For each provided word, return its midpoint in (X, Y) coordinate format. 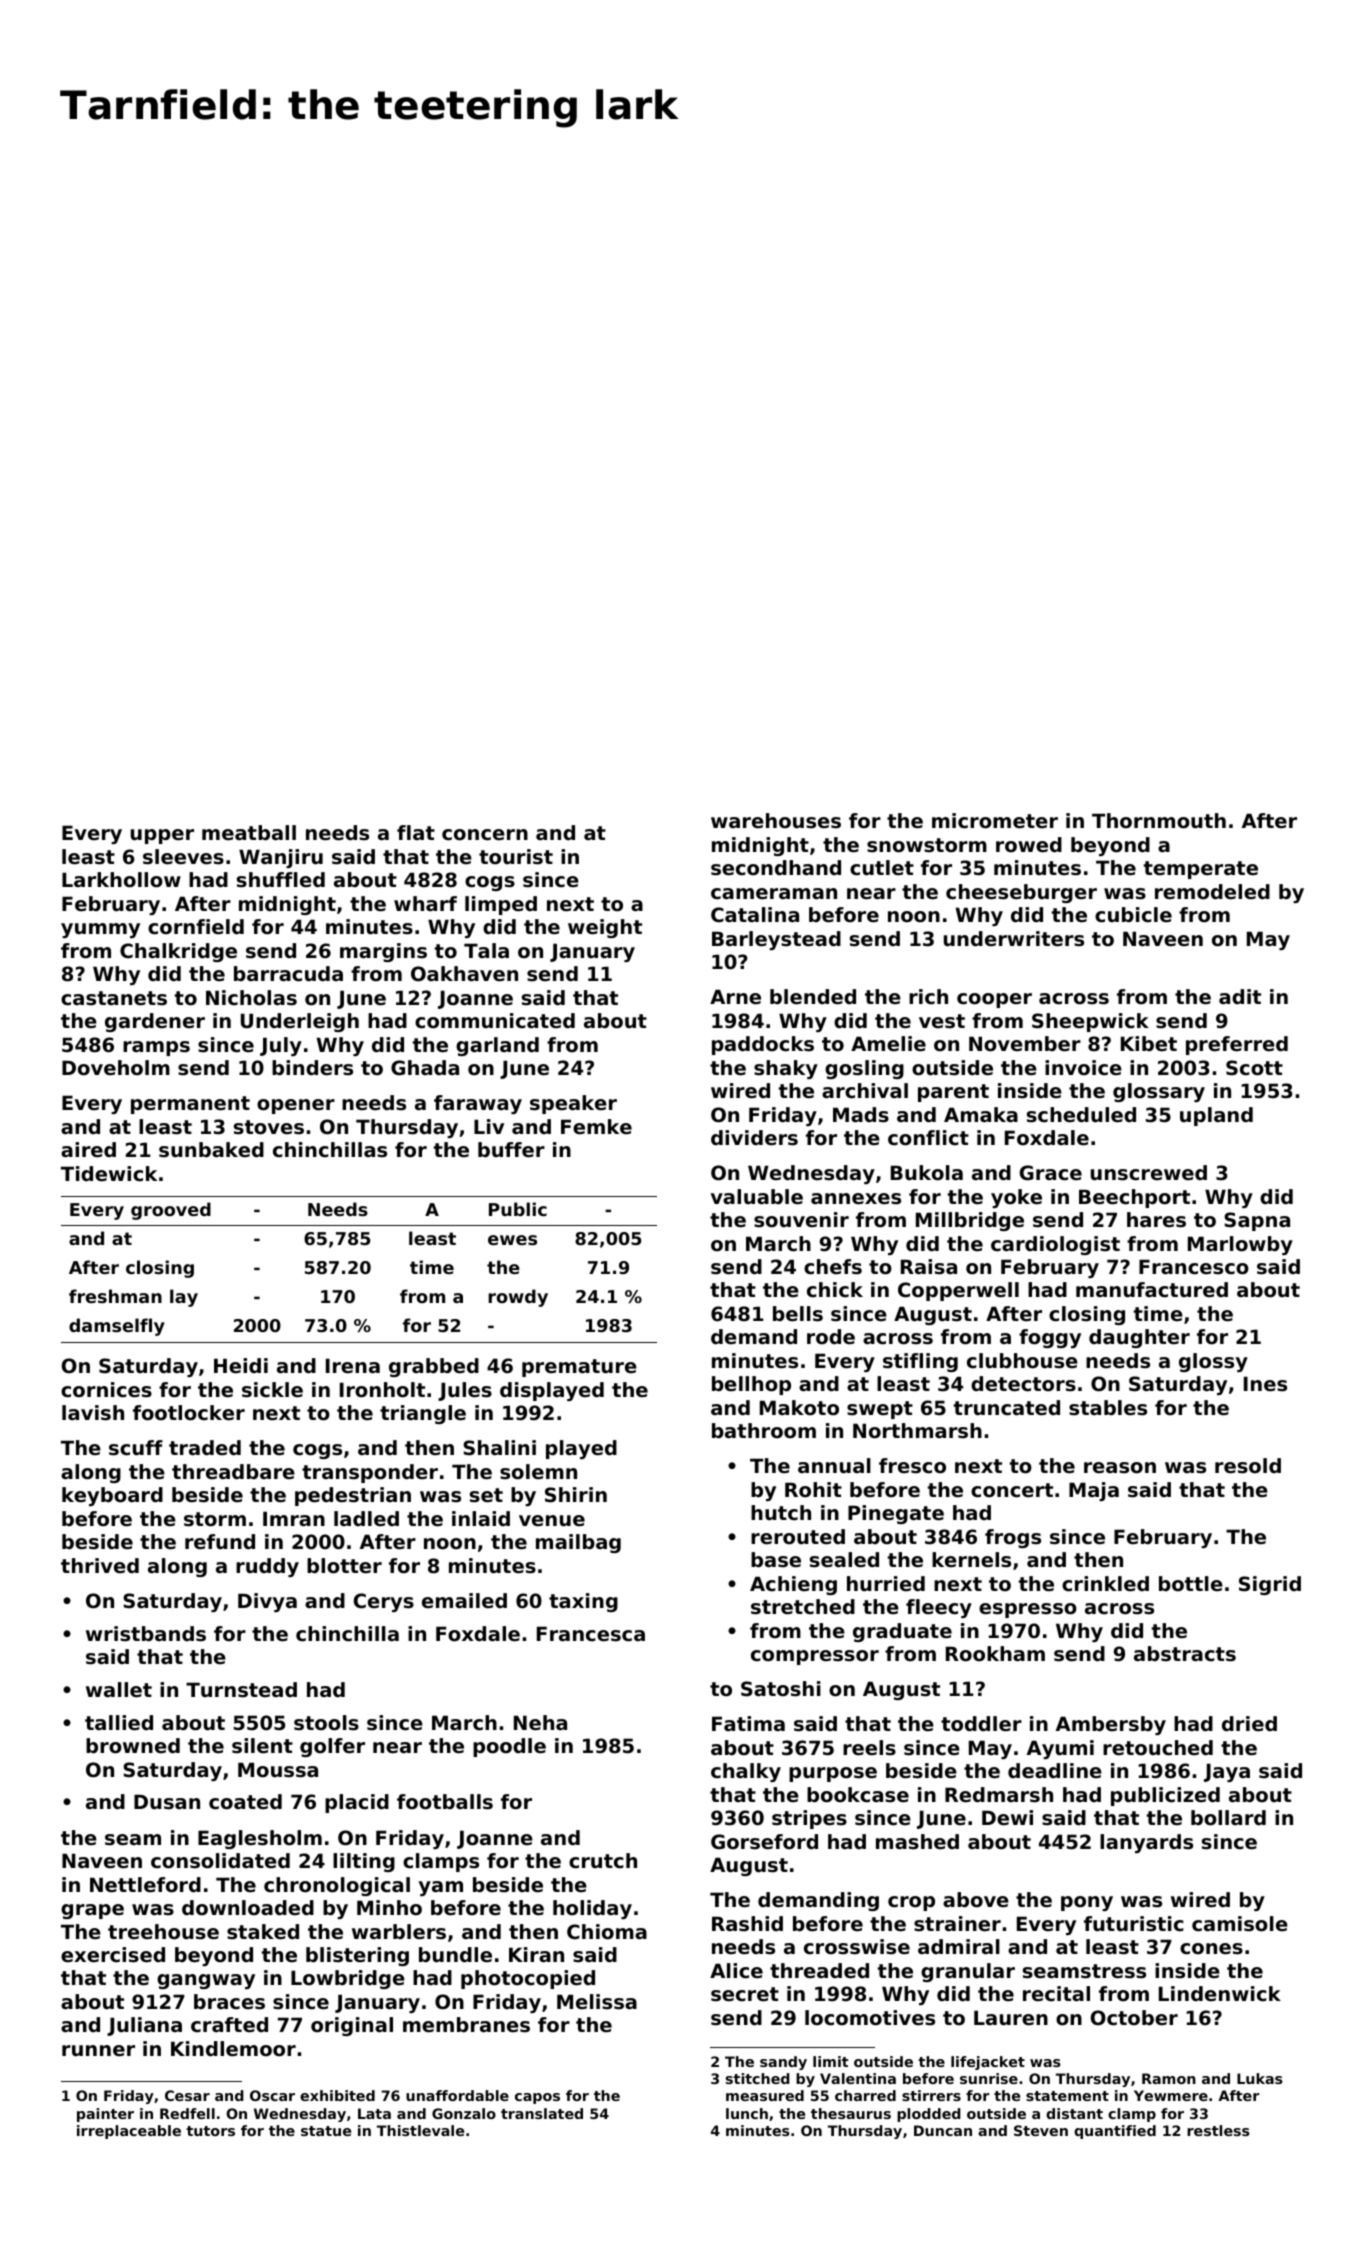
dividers (754, 1138)
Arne (735, 997)
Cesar (187, 2095)
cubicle (1133, 915)
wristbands (146, 1634)
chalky (746, 1772)
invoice (1083, 1068)
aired (88, 1150)
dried (1249, 1724)
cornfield (196, 927)
